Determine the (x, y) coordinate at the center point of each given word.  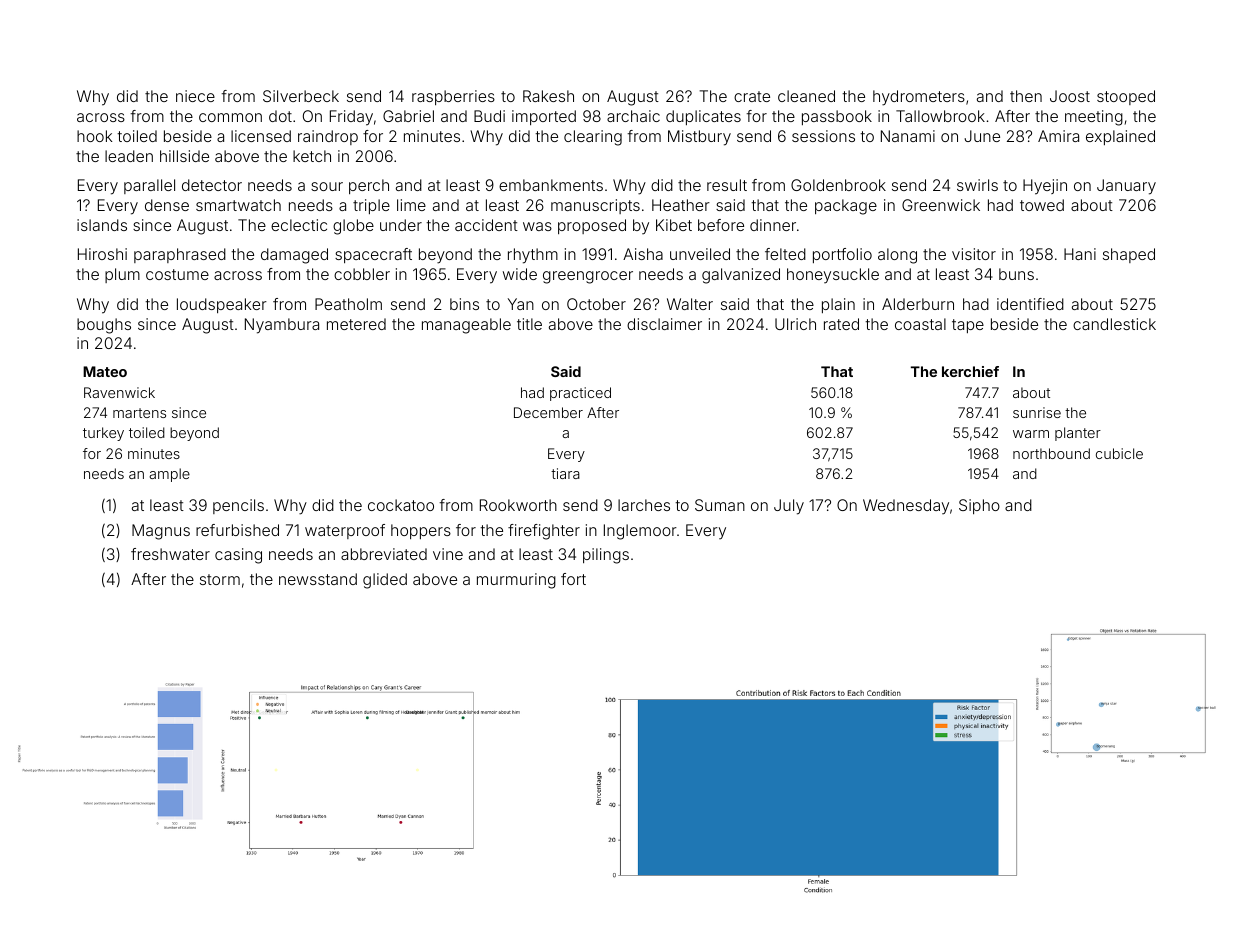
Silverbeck (301, 96)
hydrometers (919, 98)
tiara (565, 473)
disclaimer (664, 324)
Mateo (105, 371)
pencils (238, 506)
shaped (1129, 255)
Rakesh (548, 96)
